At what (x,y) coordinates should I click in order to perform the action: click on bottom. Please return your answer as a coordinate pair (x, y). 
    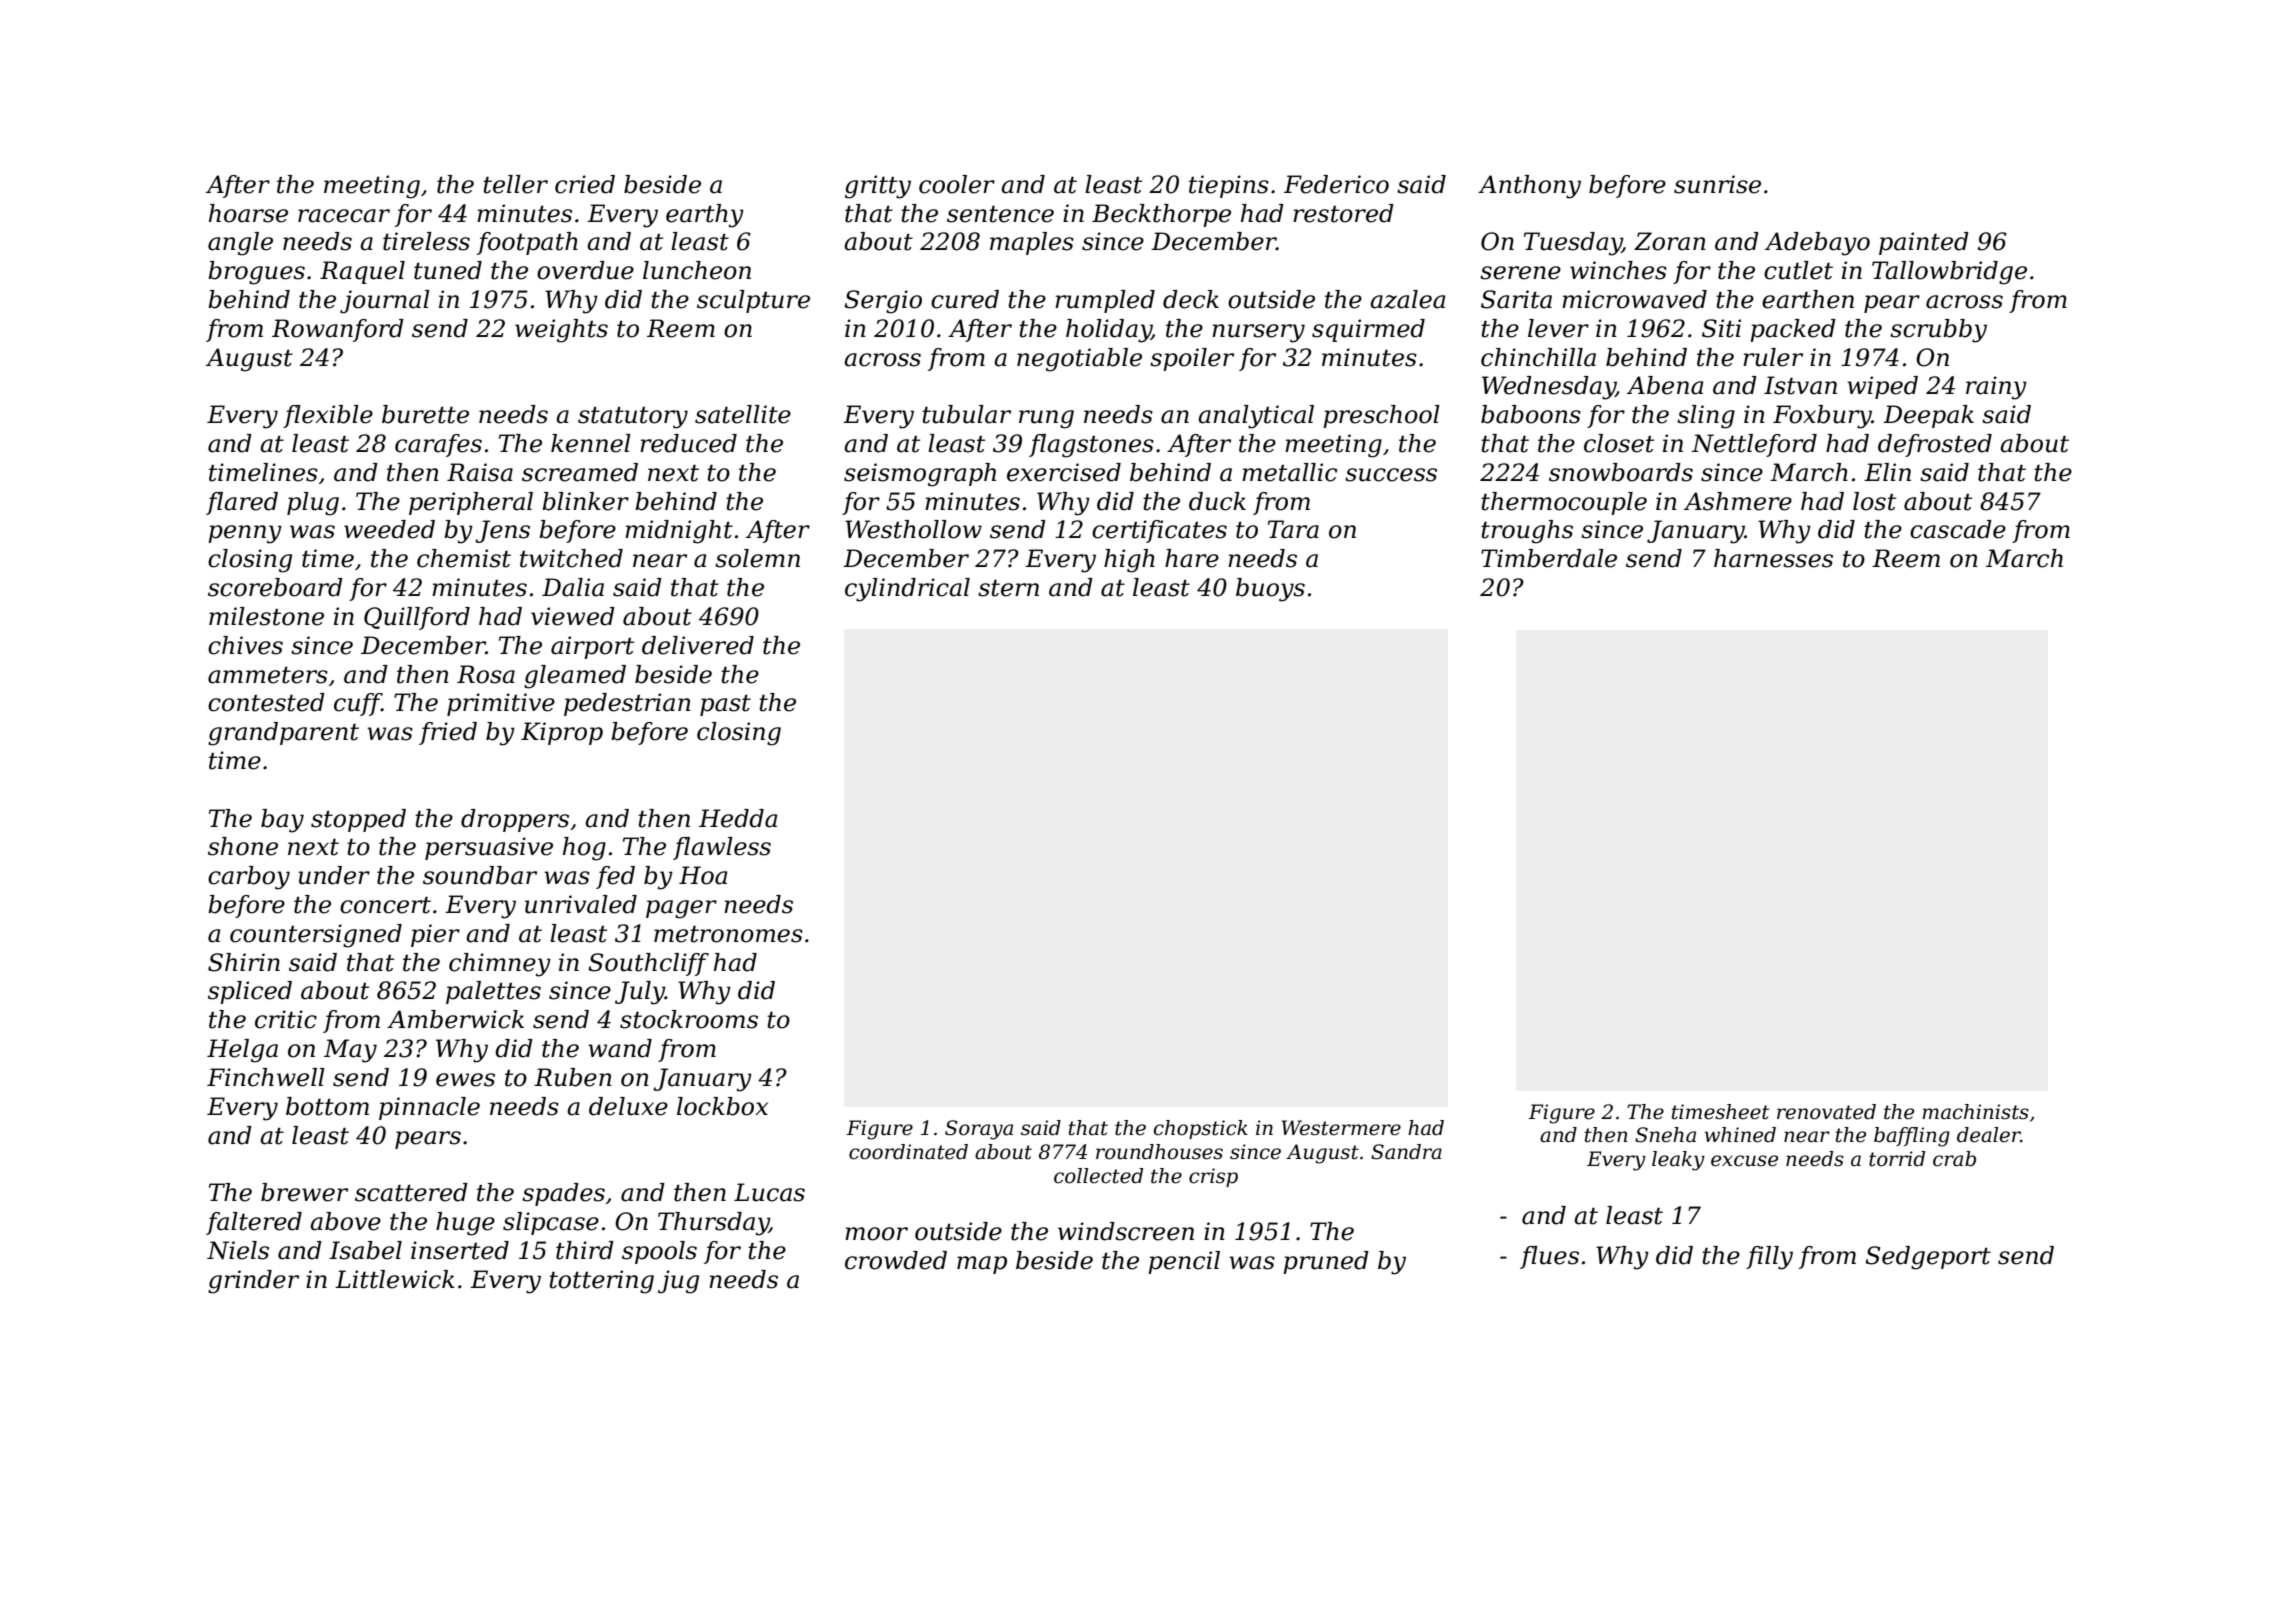
    Looking at the image, I should click on (327, 1106).
